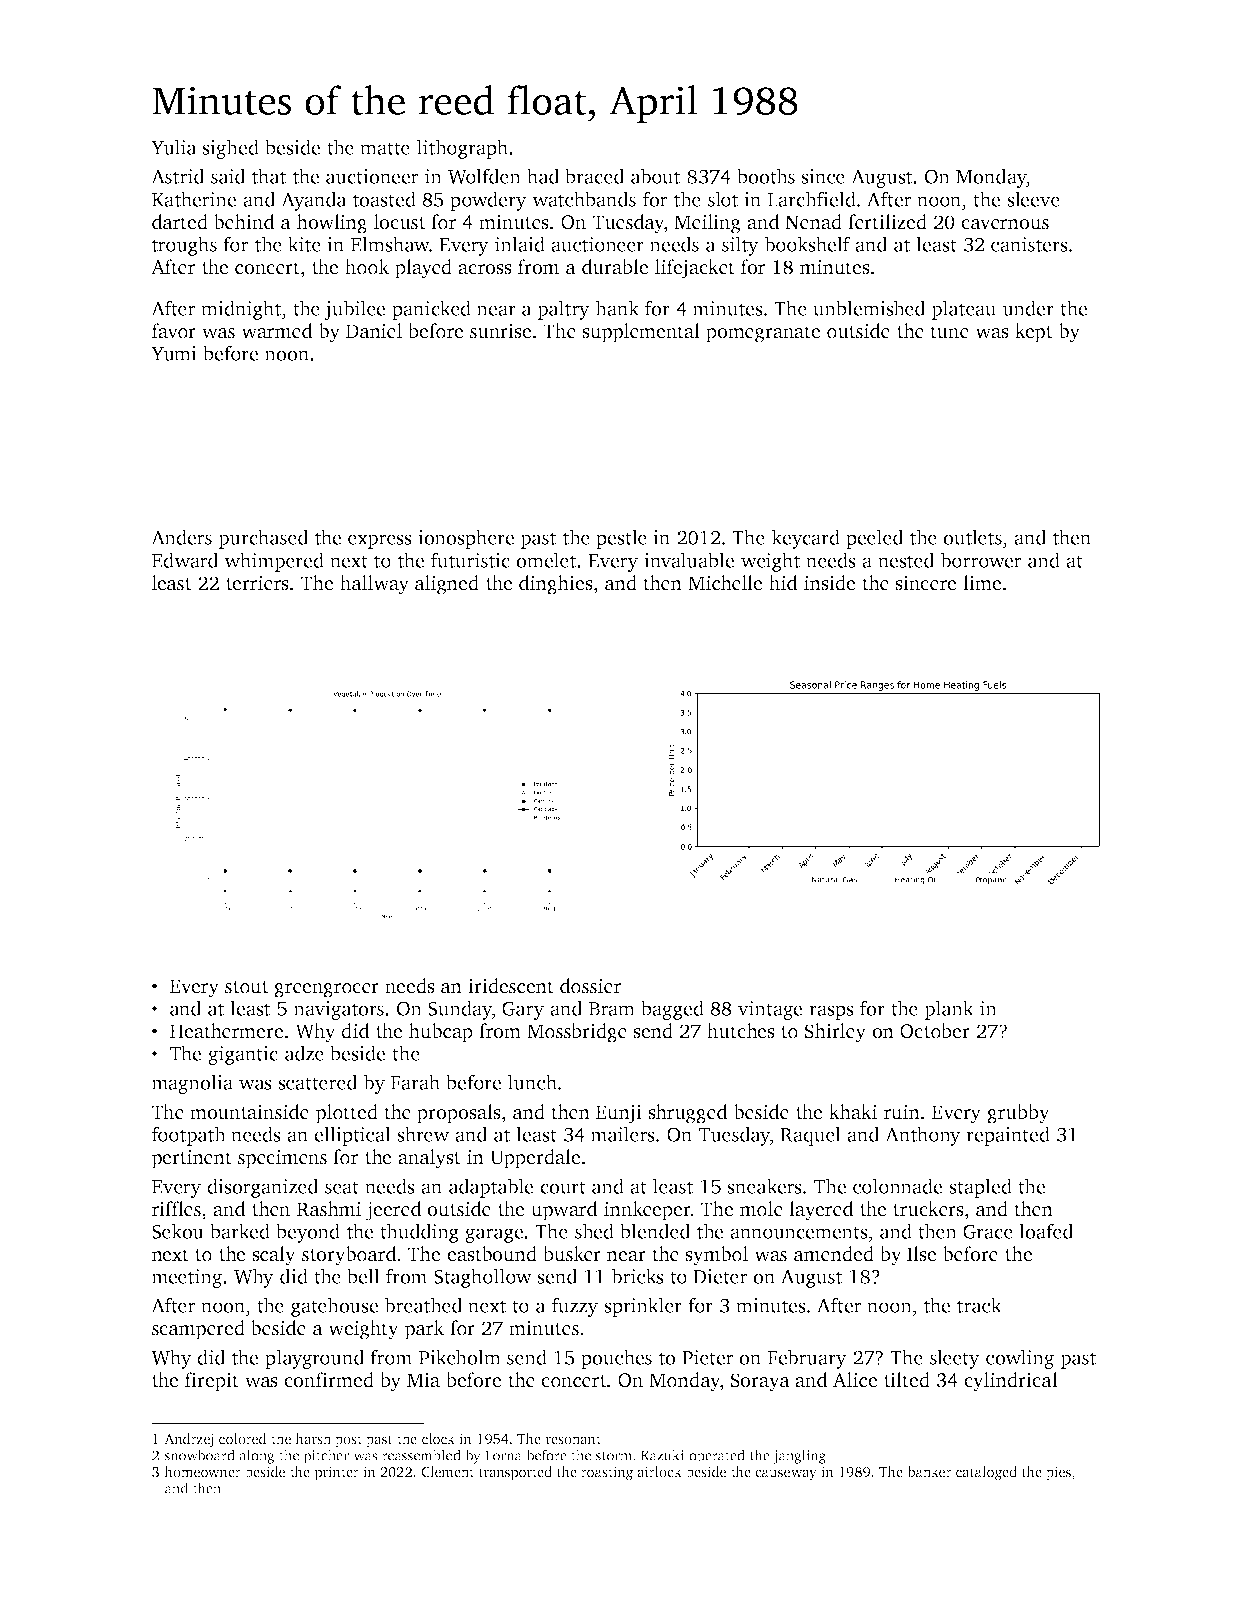  What do you see at coordinates (181, 537) in the document?
I see `Anders` at bounding box center [181, 537].
